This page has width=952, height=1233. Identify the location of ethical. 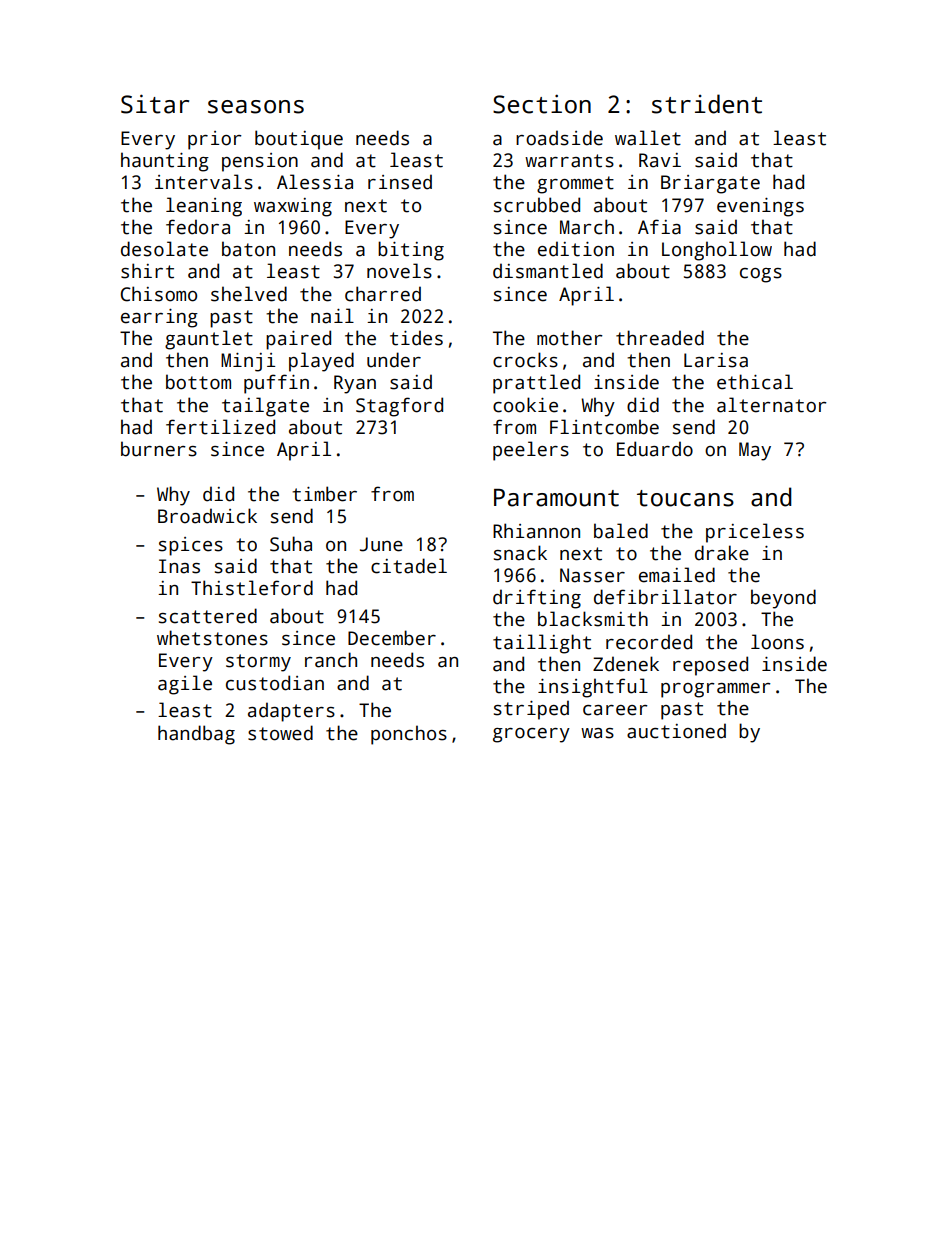
(755, 382).
